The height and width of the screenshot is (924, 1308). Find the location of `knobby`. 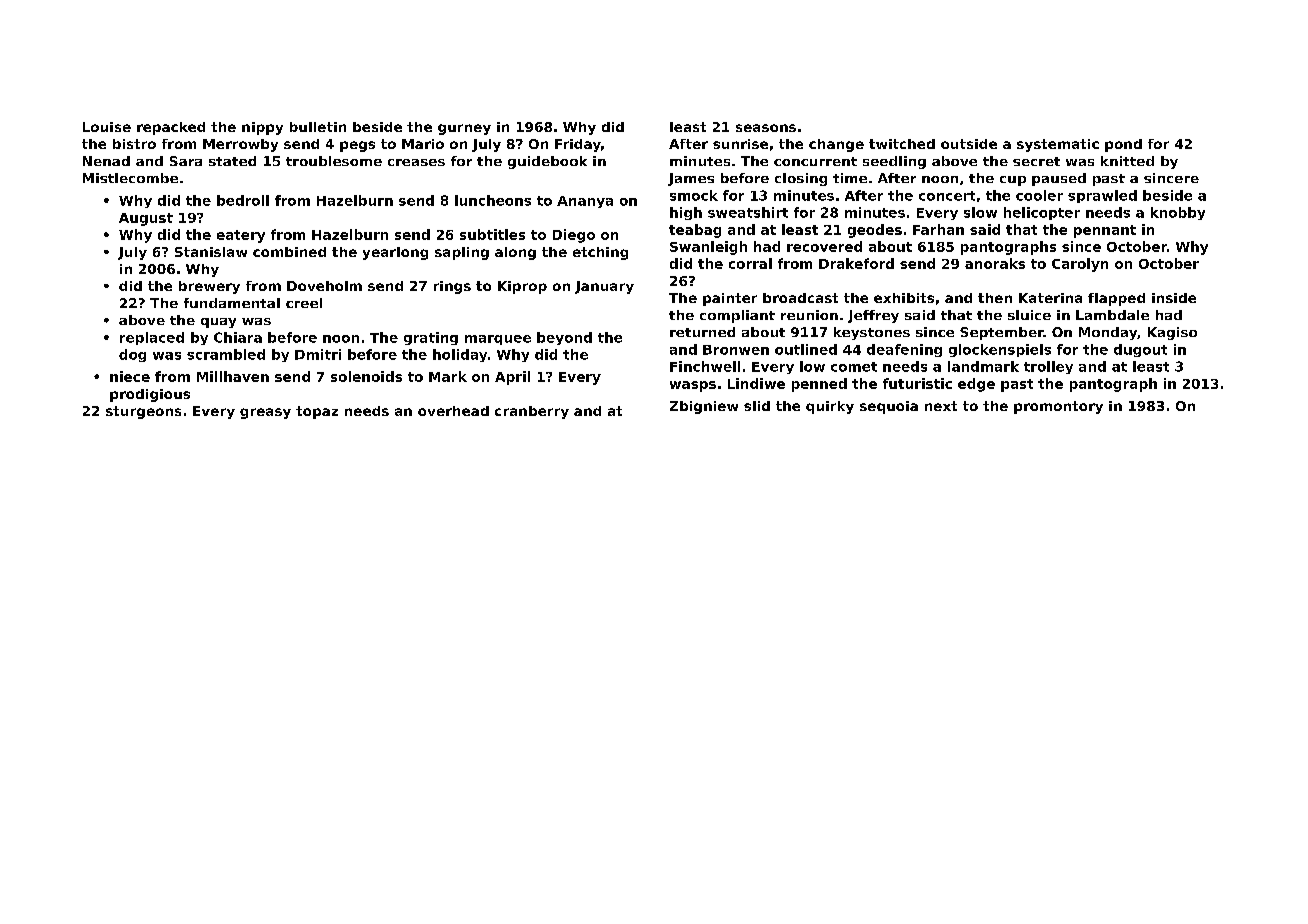

knobby is located at coordinates (1178, 213).
